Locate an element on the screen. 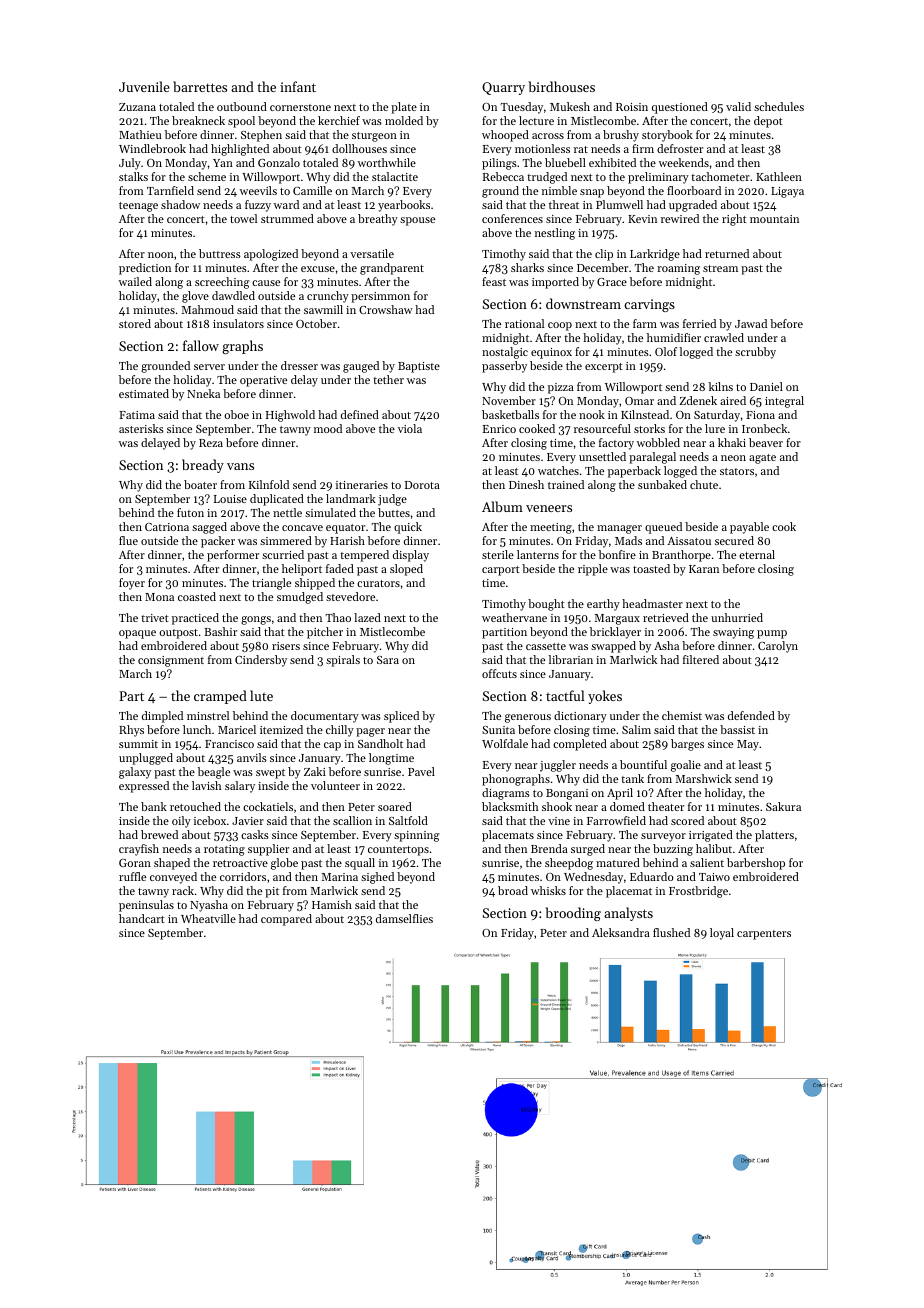 This screenshot has height=1308, width=924. Sara is located at coordinates (388, 660).
